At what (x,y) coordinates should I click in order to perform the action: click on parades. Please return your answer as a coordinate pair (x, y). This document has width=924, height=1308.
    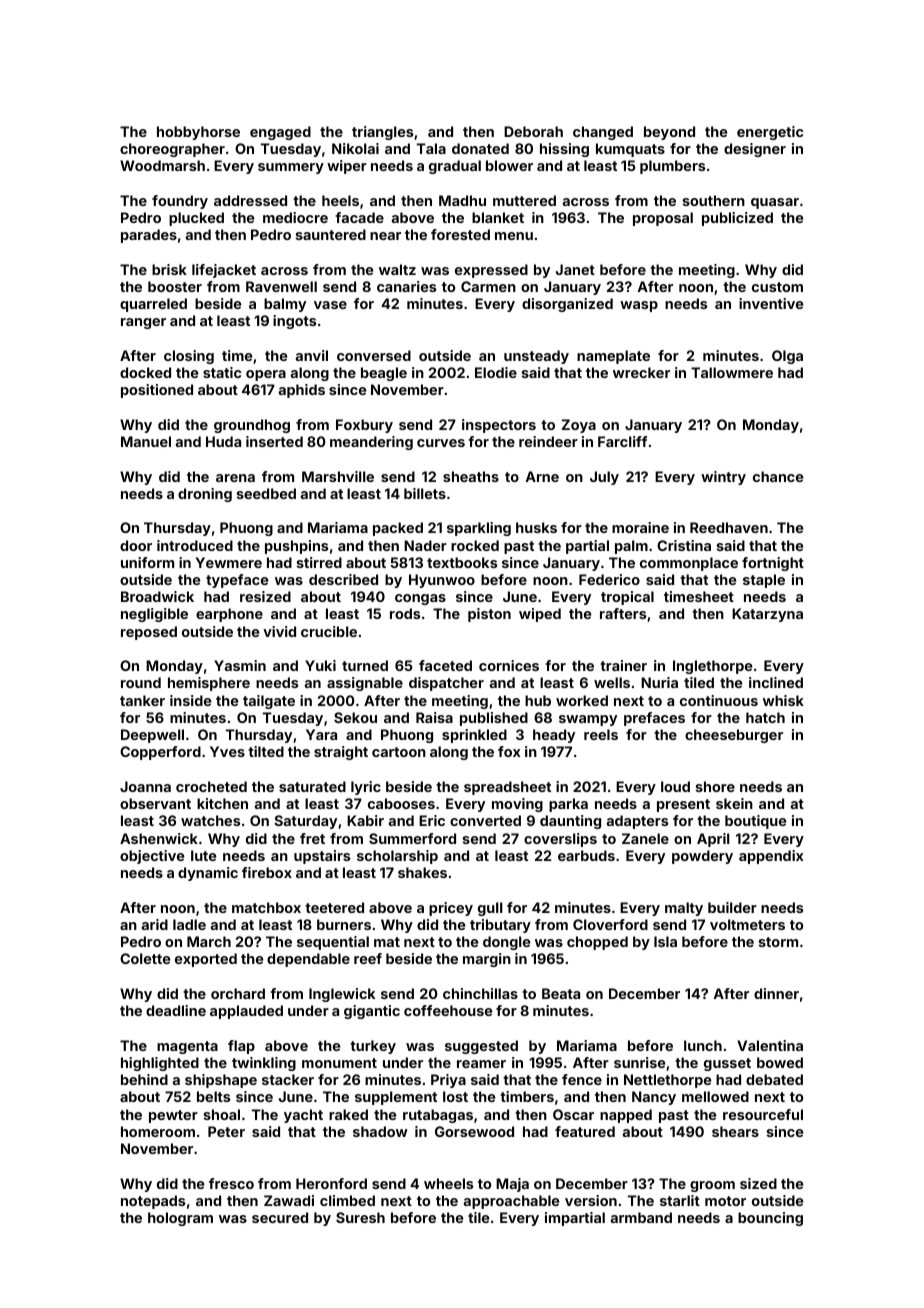
    Looking at the image, I should click on (149, 236).
